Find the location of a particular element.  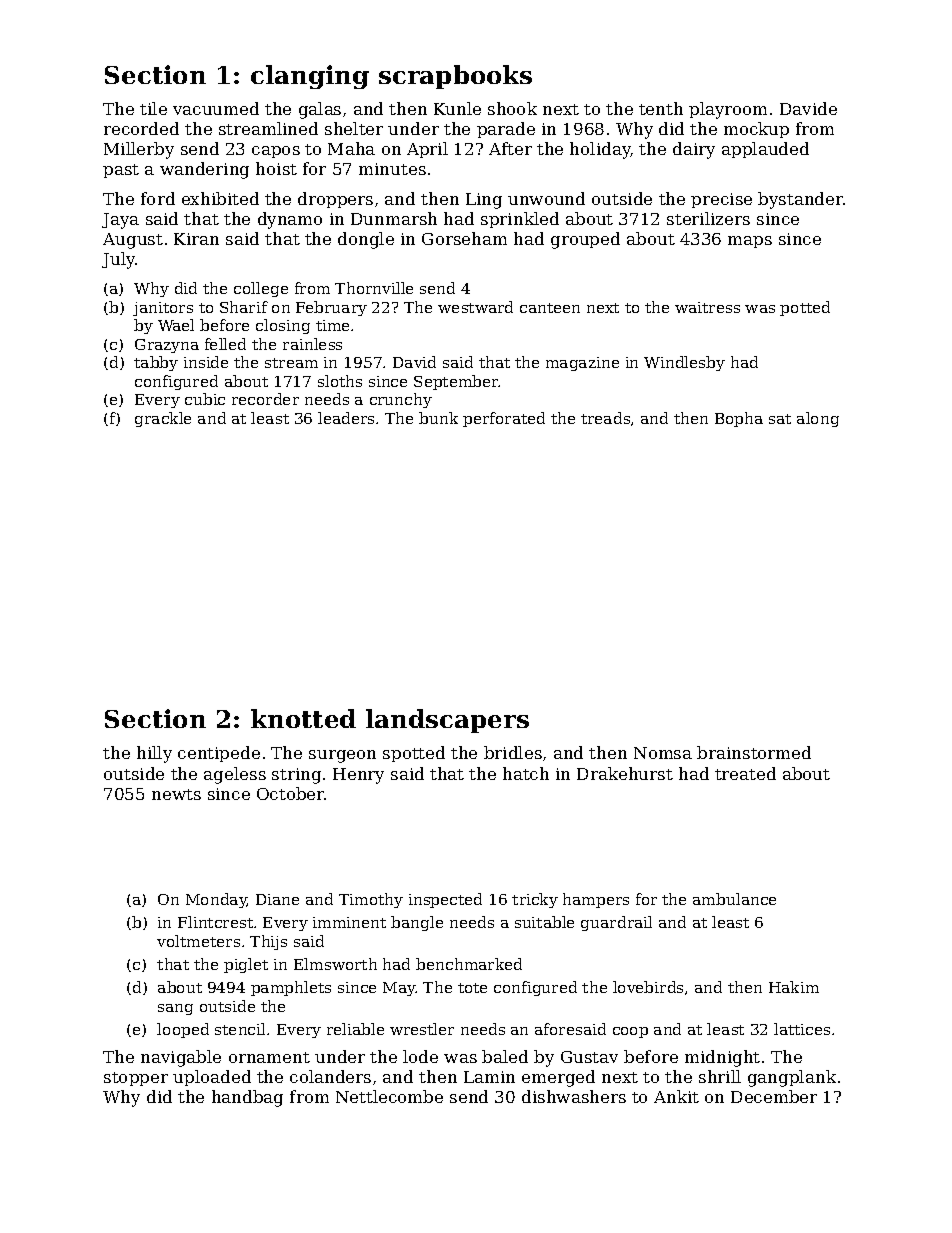

Dunmarsh is located at coordinates (394, 218).
